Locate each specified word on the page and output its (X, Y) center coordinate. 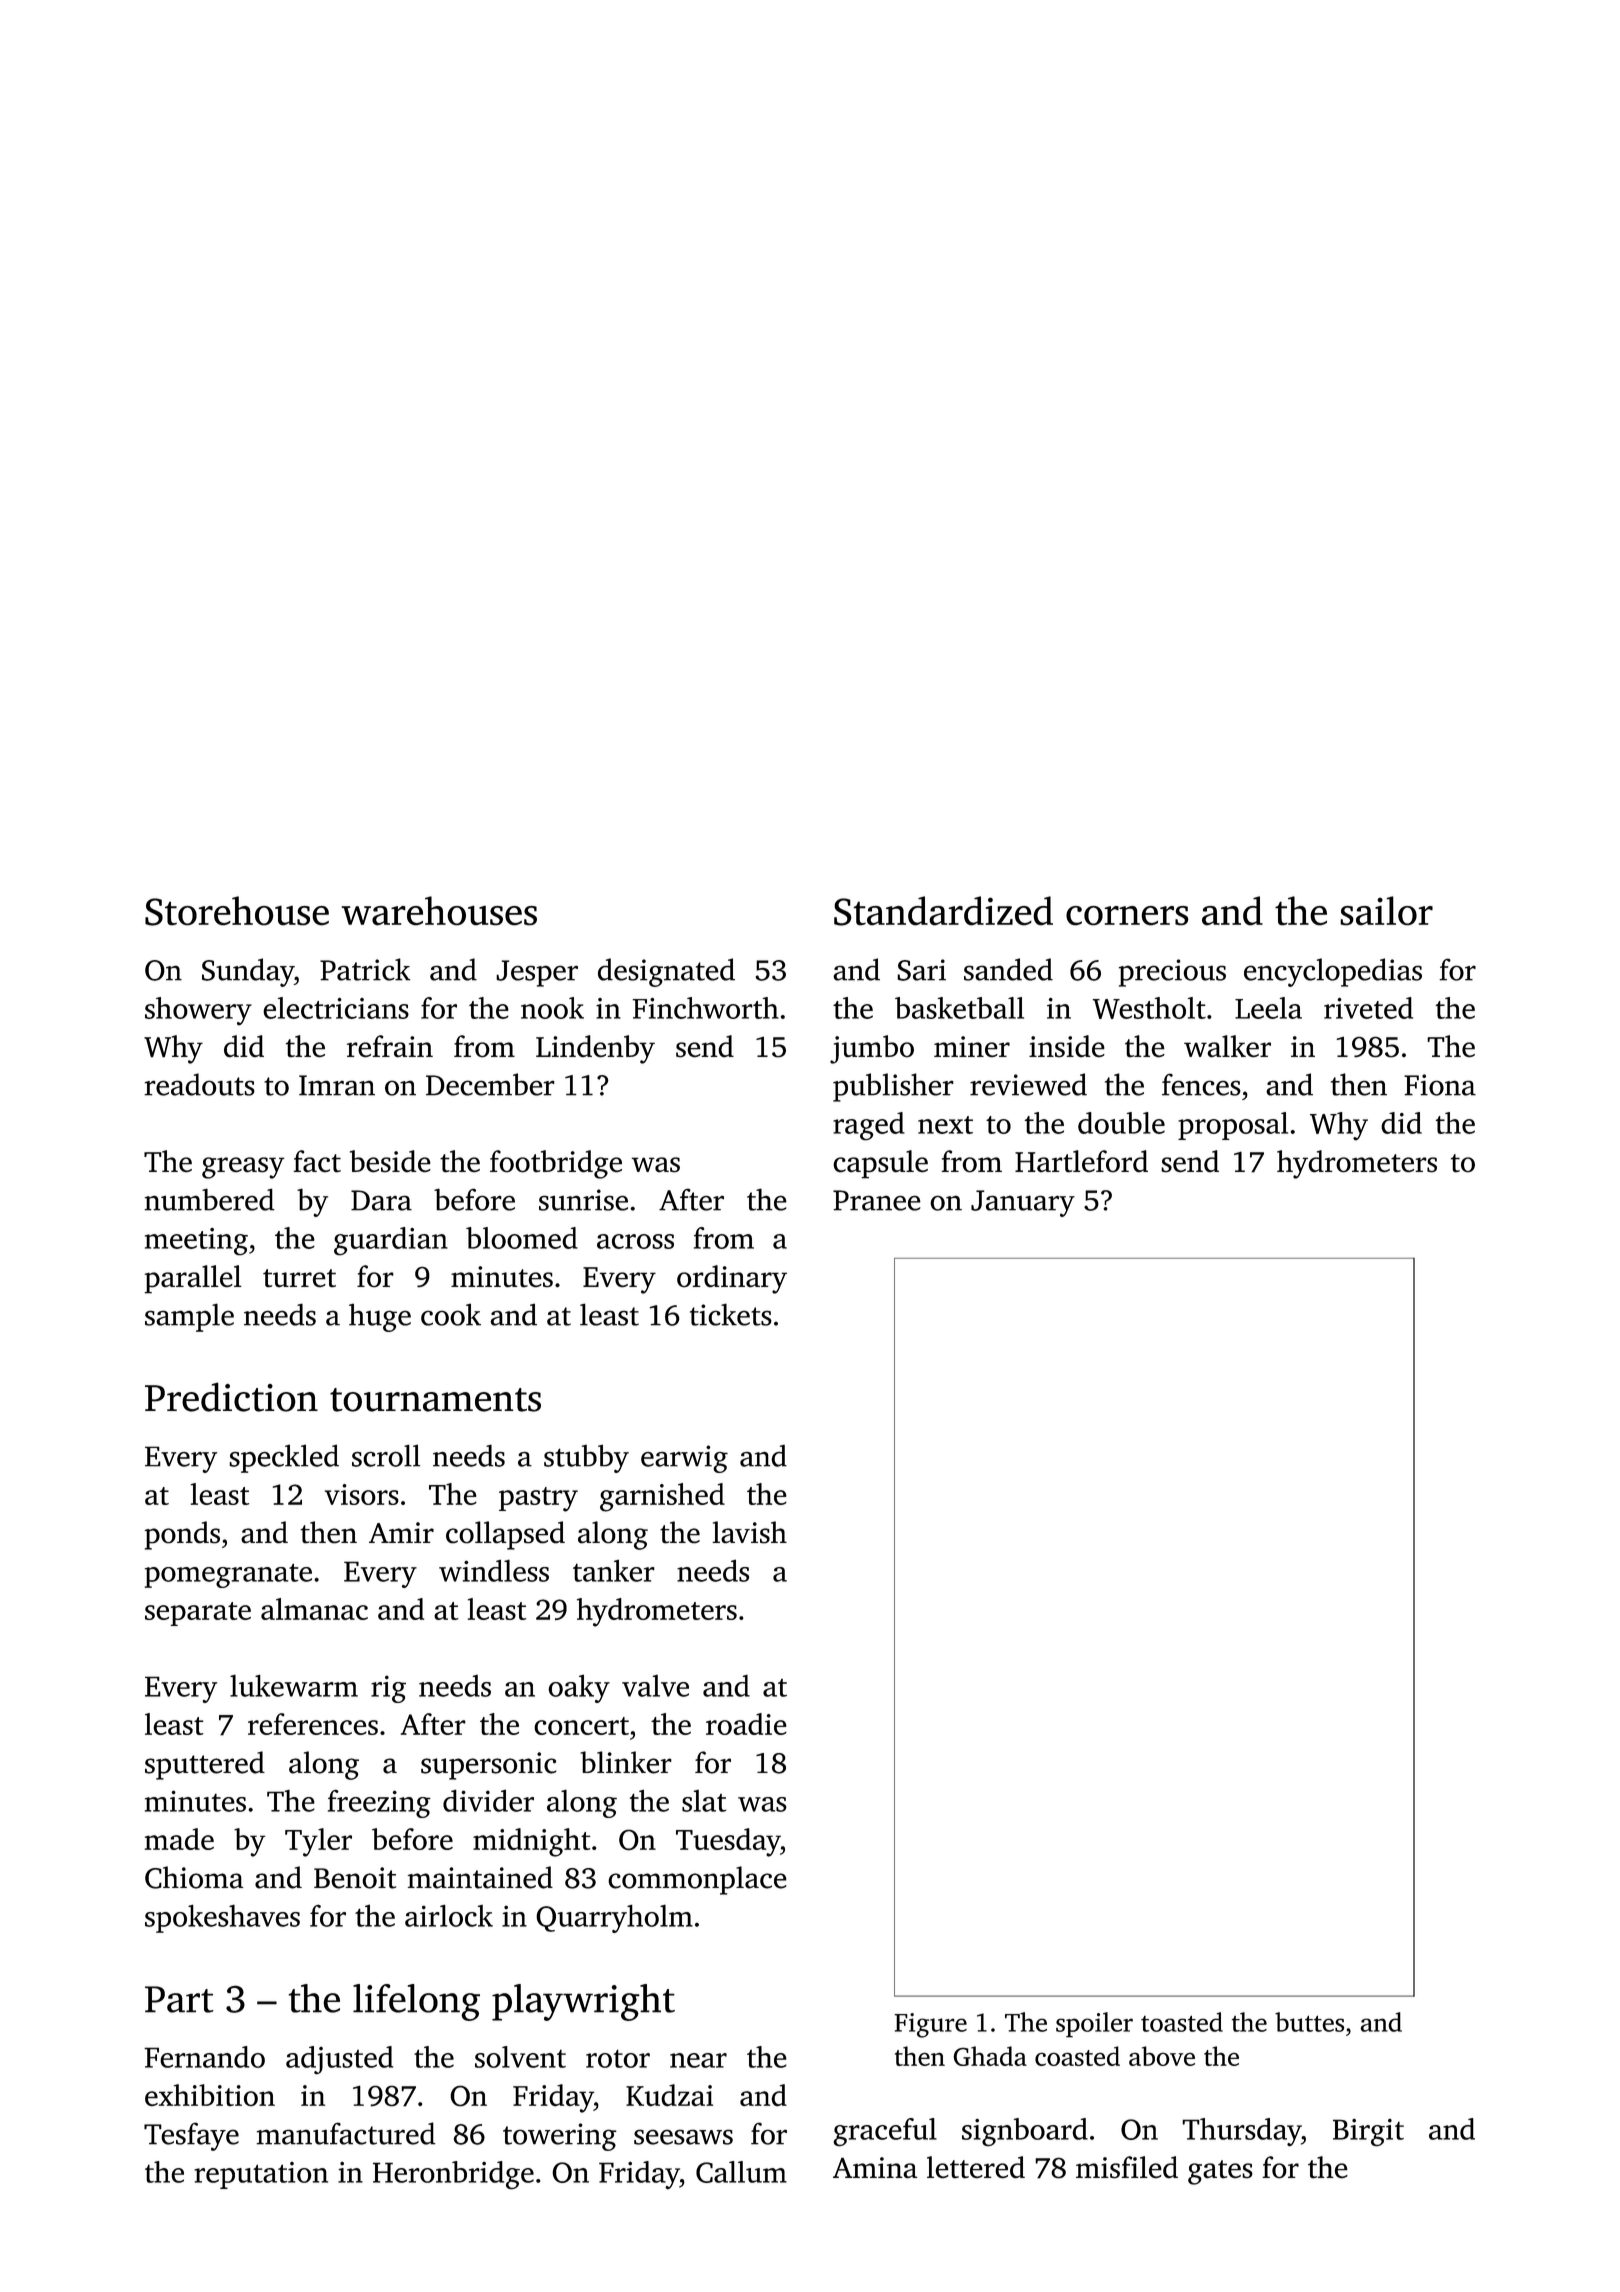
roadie (746, 1724)
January (1023, 1203)
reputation (261, 2175)
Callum (741, 2172)
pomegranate (228, 1575)
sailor (1386, 911)
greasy (243, 1168)
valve (655, 1686)
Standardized (943, 911)
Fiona (1440, 1085)
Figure (930, 2025)
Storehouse (237, 911)
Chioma (194, 1877)
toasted (1182, 2022)
